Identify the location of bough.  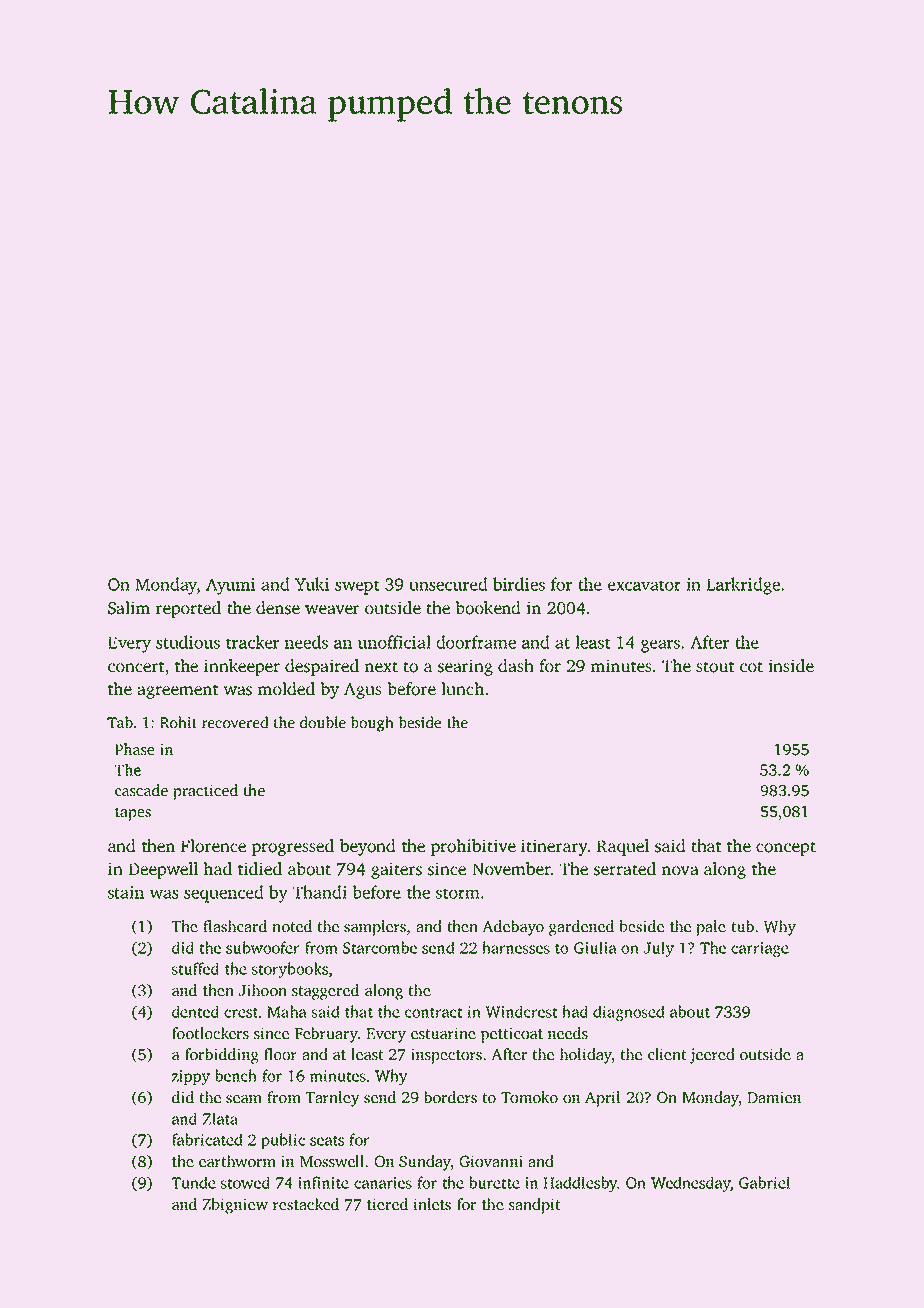
(372, 724).
